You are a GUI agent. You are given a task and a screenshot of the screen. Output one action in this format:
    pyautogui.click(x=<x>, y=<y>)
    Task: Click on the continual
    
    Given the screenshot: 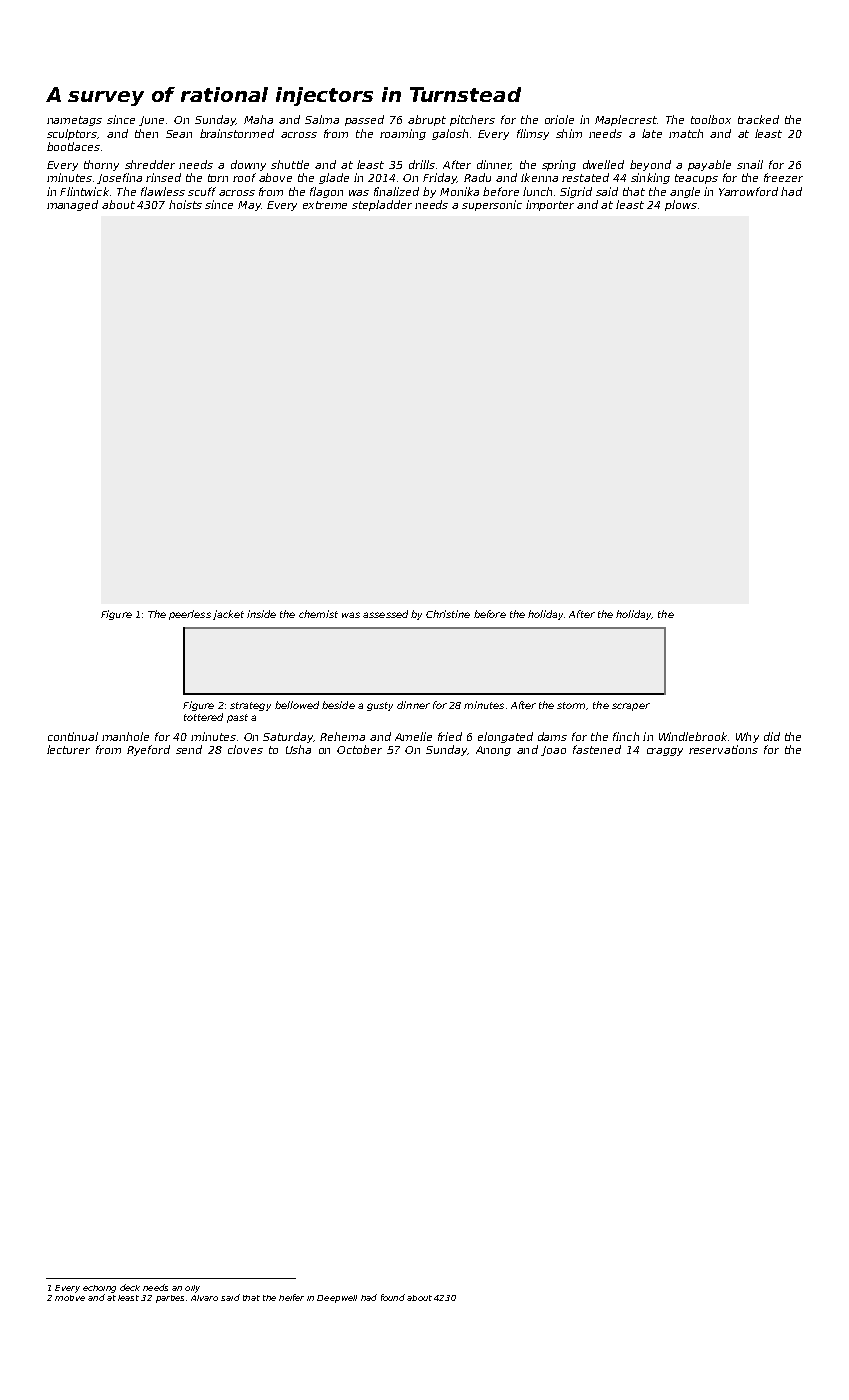 What is the action you would take?
    pyautogui.click(x=73, y=736)
